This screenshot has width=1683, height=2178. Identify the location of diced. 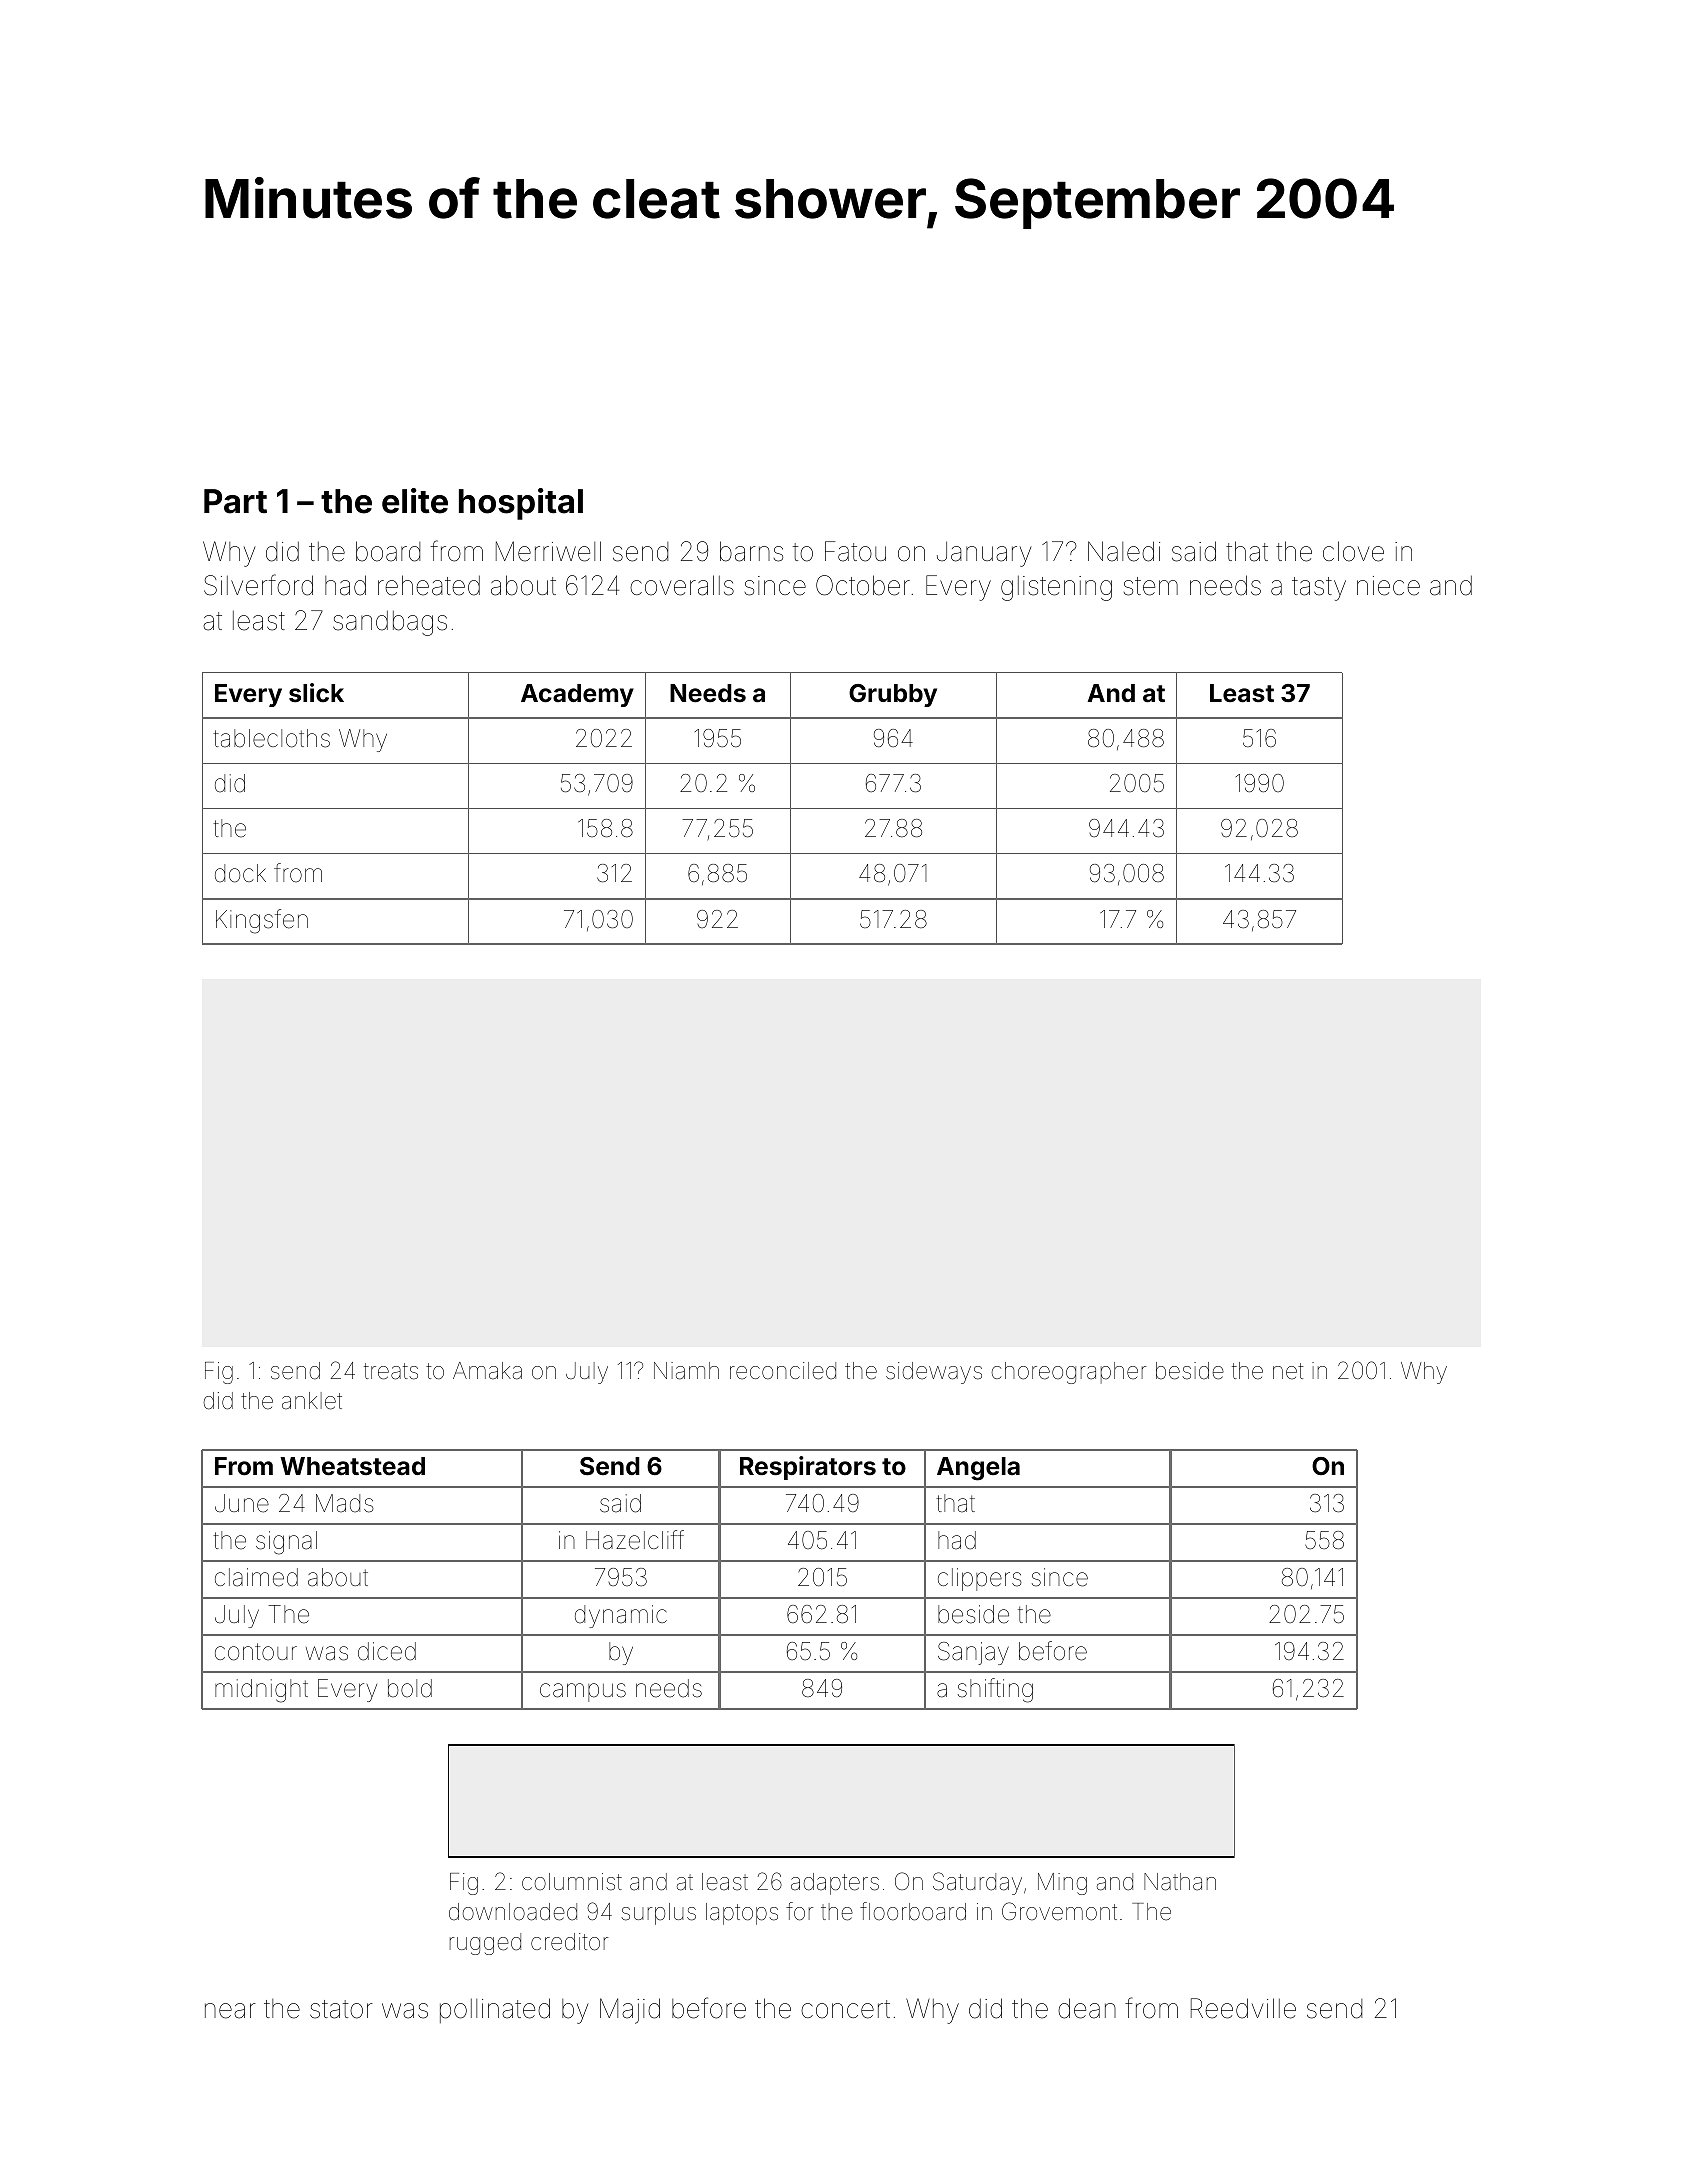
(387, 1651).
